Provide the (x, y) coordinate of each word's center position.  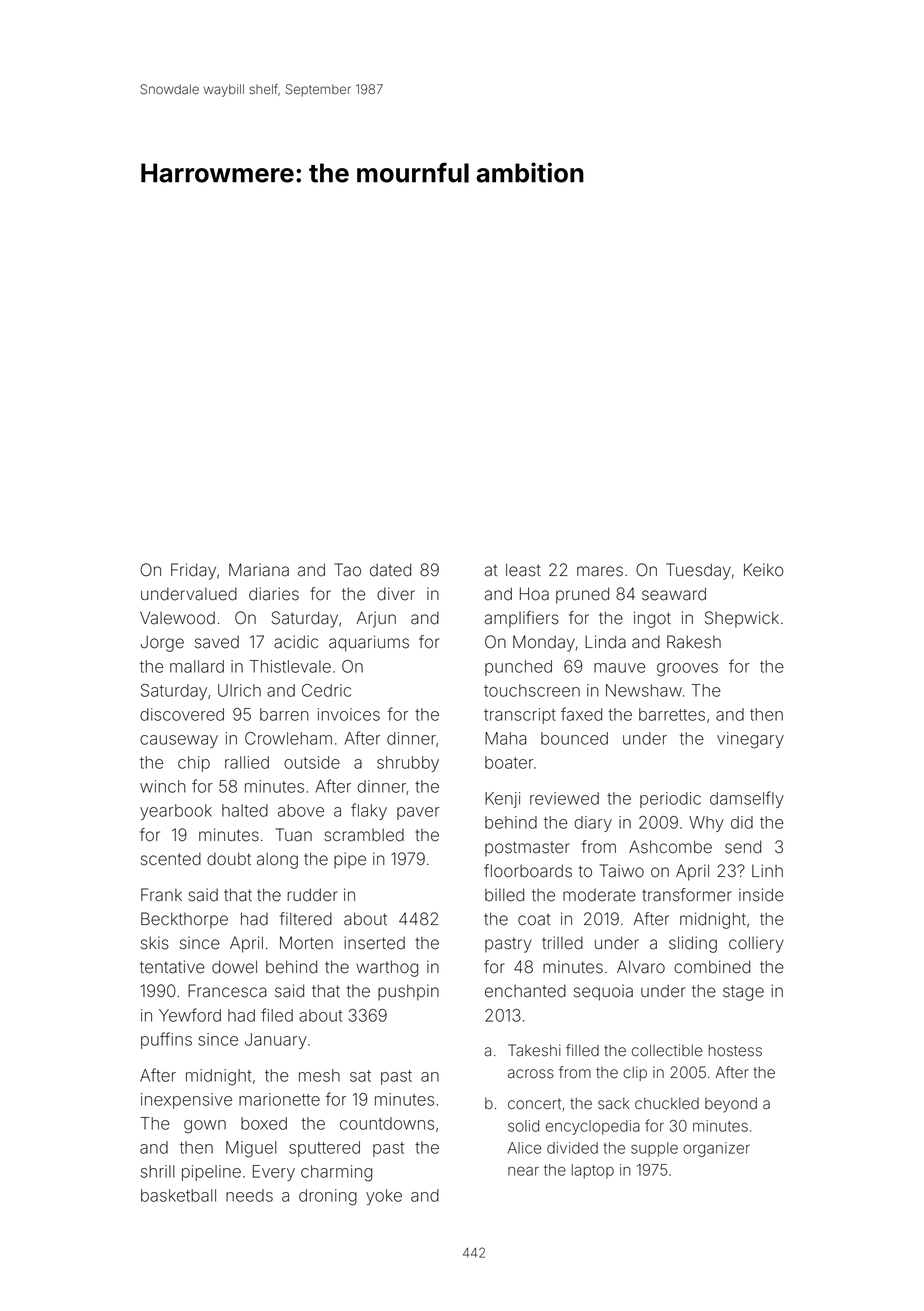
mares (600, 571)
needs (249, 1195)
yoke (384, 1197)
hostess (735, 1051)
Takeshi (534, 1050)
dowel (234, 967)
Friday (193, 571)
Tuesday (698, 571)
